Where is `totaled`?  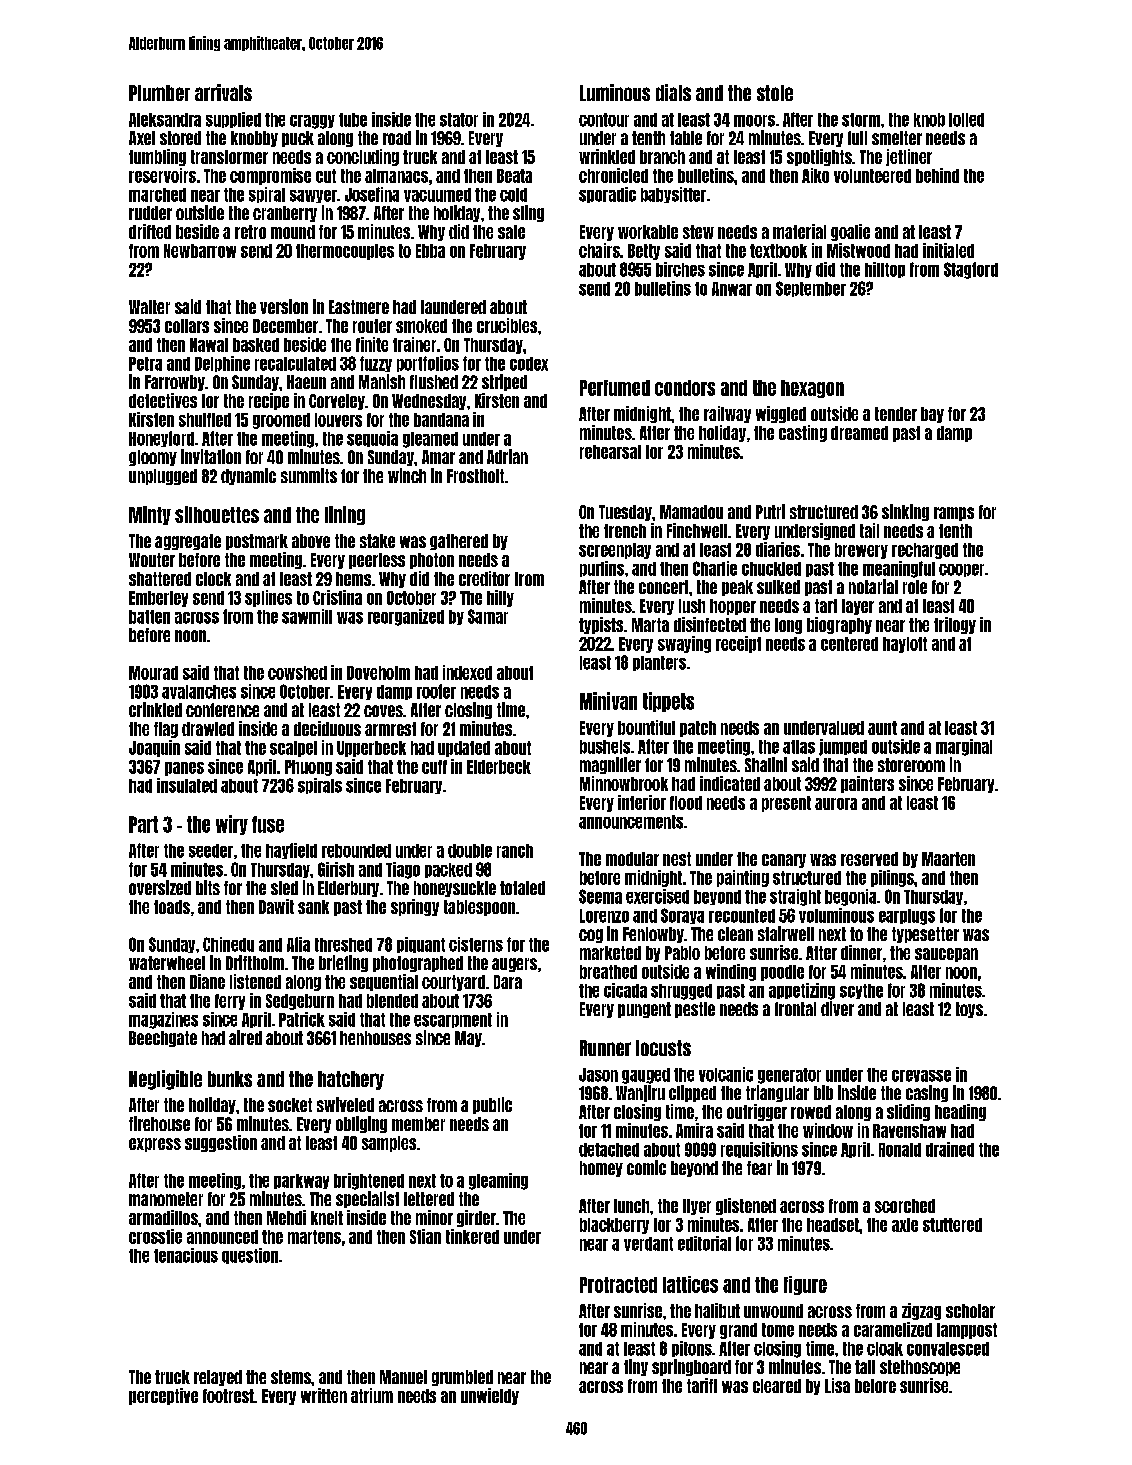
totaled is located at coordinates (522, 888).
